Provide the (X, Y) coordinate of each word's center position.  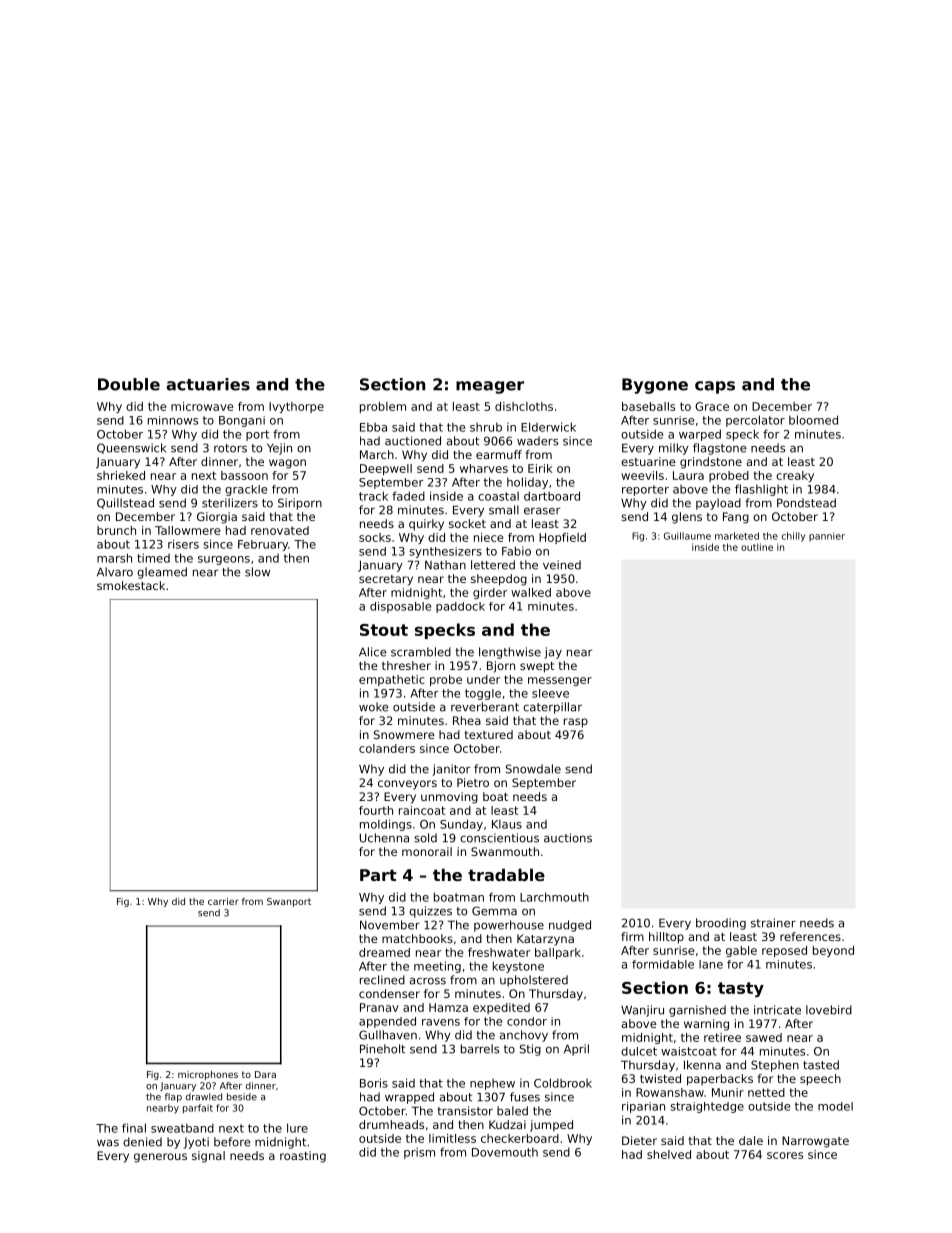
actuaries (208, 384)
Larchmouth (554, 897)
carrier (223, 901)
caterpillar (552, 708)
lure (297, 1128)
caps (715, 387)
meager (490, 387)
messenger (560, 681)
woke (374, 707)
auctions (568, 838)
